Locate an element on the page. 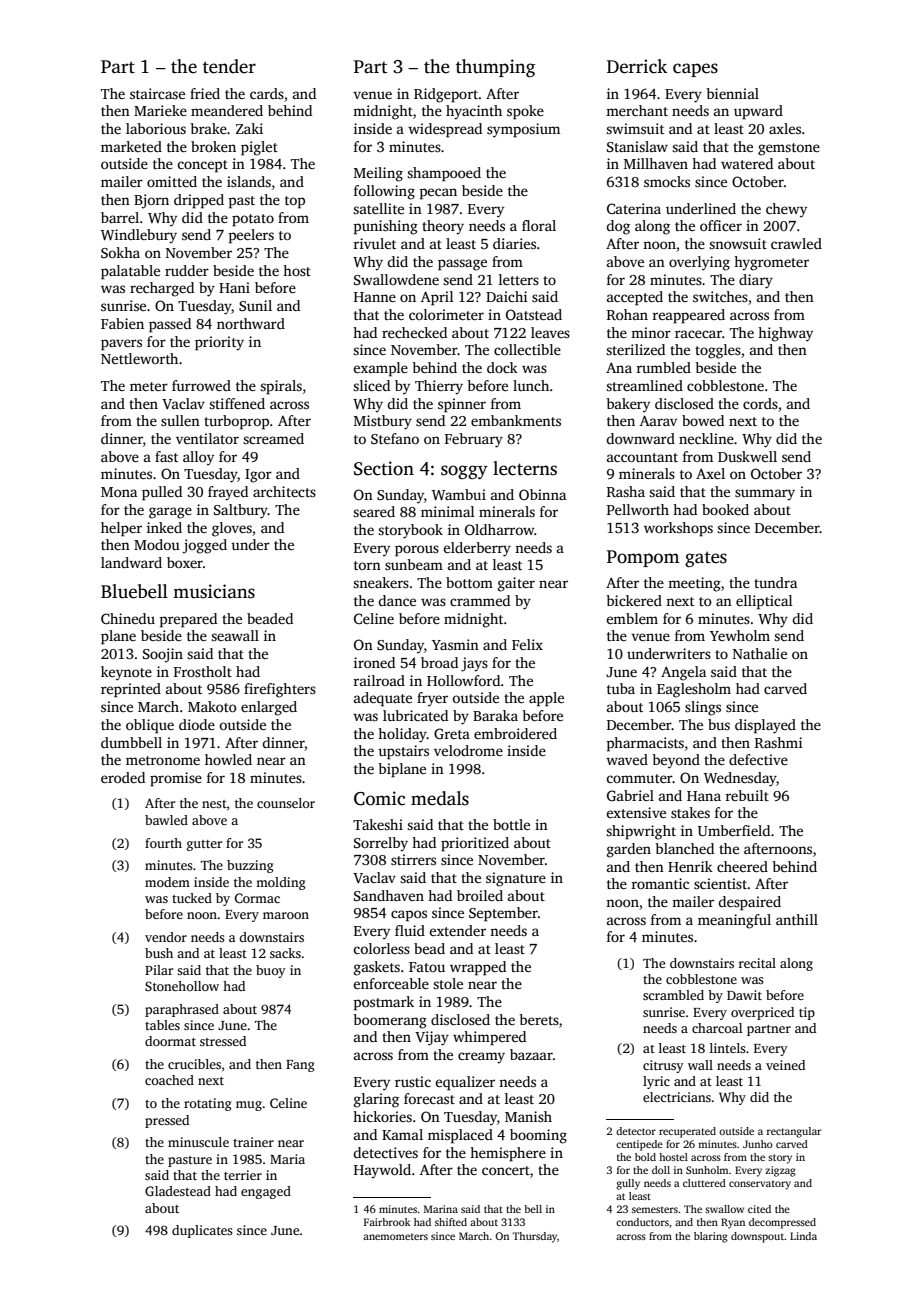  fried is located at coordinates (205, 93).
